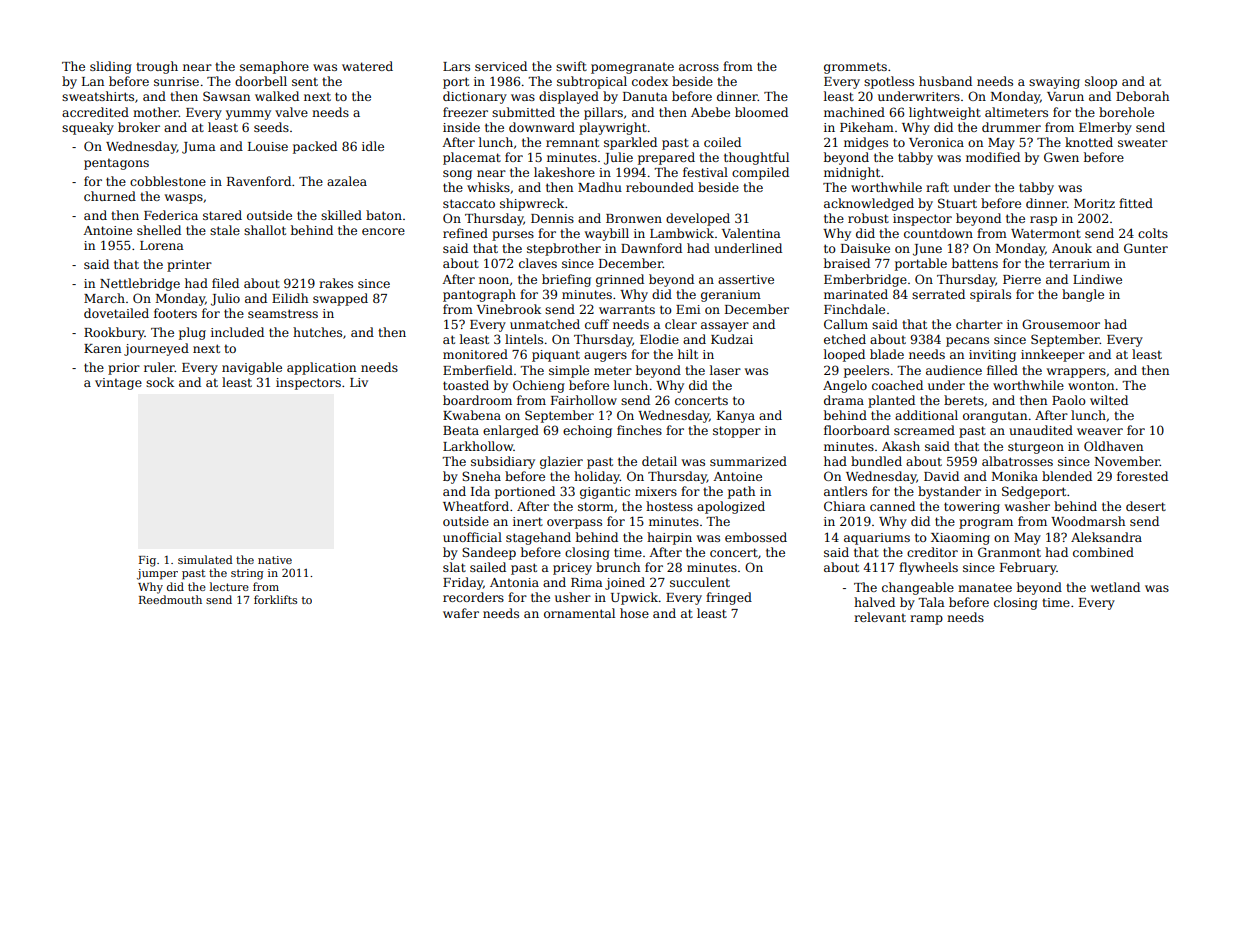 The image size is (1233, 952). What do you see at coordinates (110, 196) in the screenshot?
I see `churned` at bounding box center [110, 196].
